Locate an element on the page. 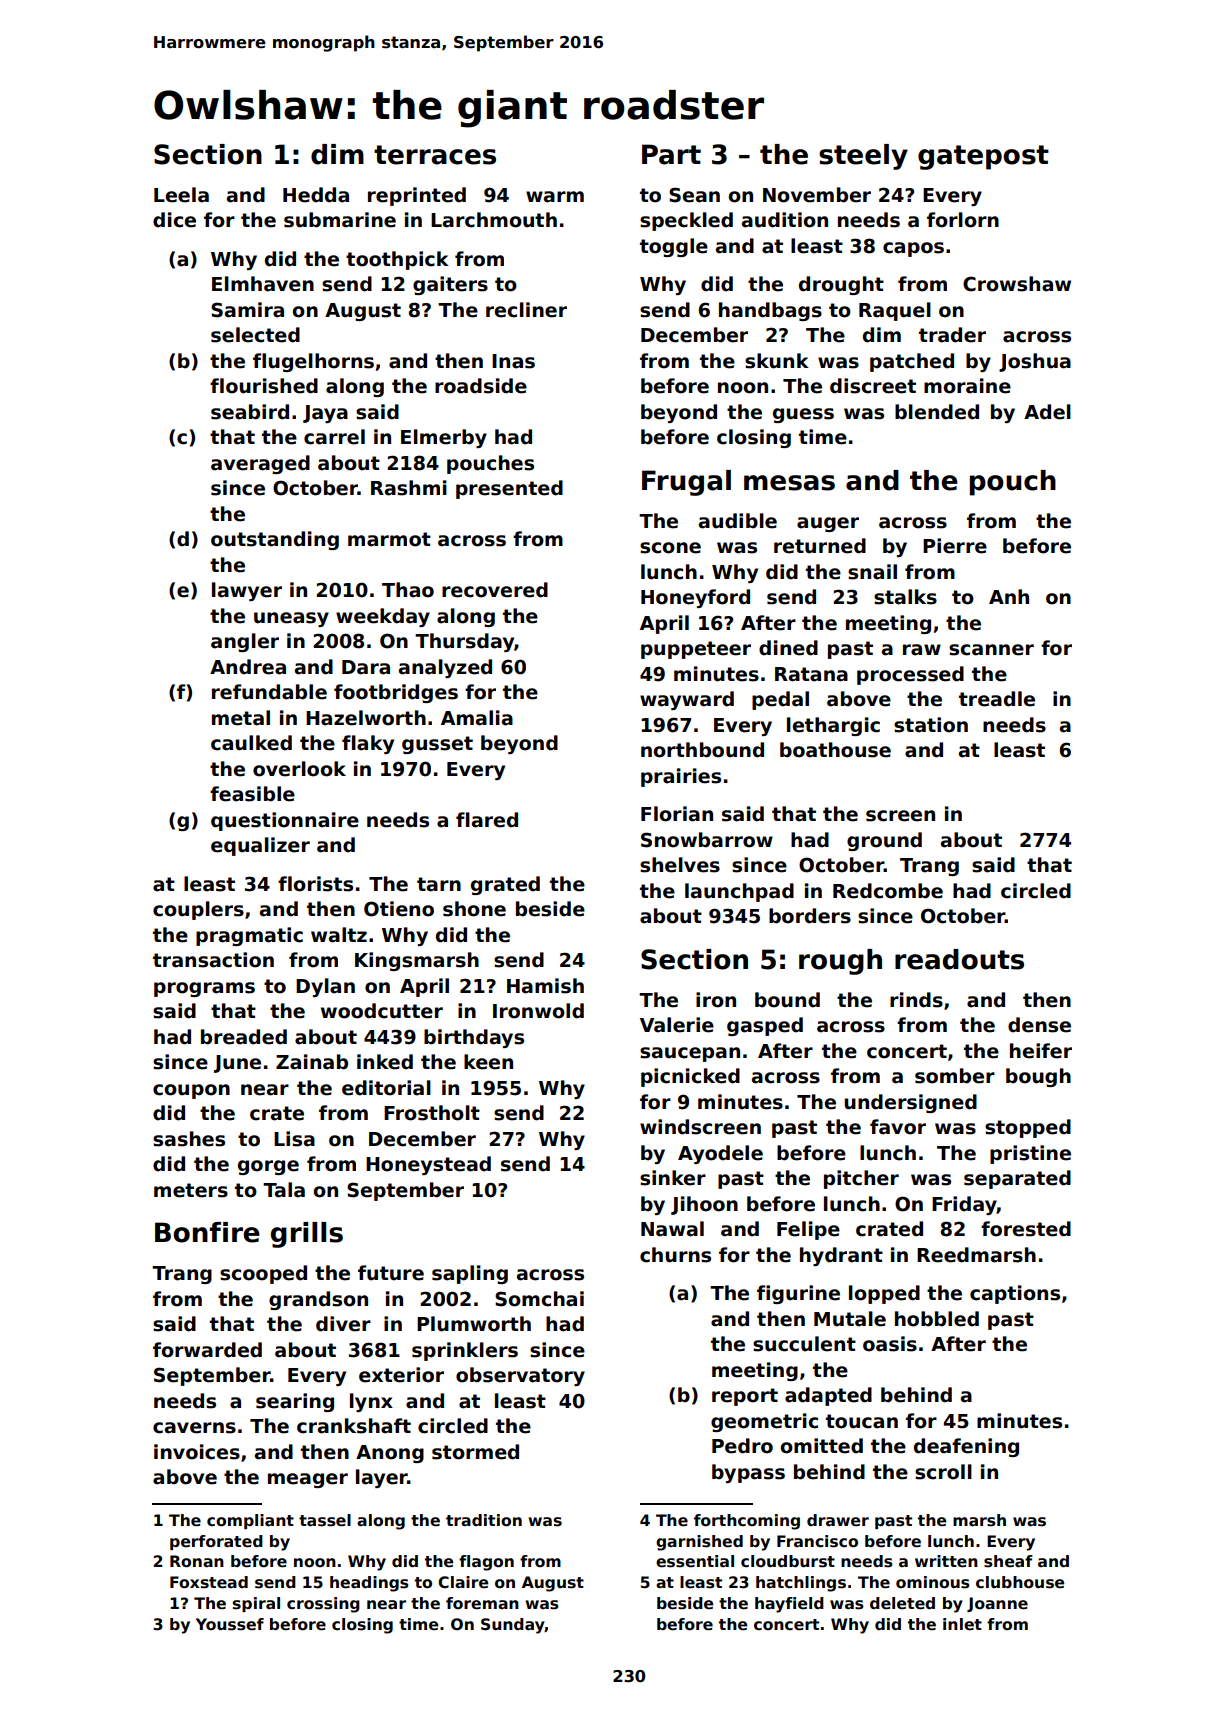 The width and height of the page is (1225, 1733). Part is located at coordinates (671, 154).
